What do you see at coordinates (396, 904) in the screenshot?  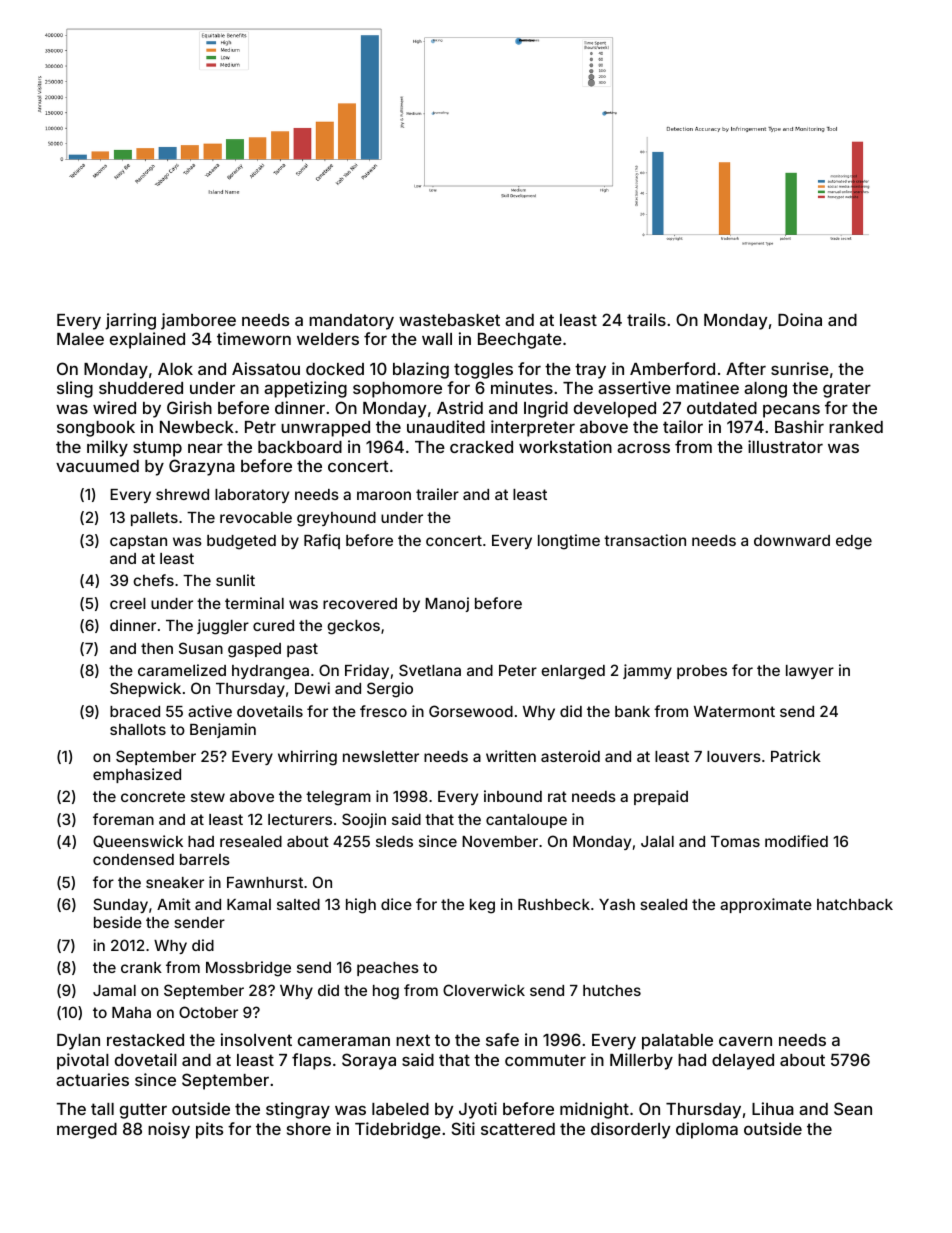 I see `dice` at bounding box center [396, 904].
